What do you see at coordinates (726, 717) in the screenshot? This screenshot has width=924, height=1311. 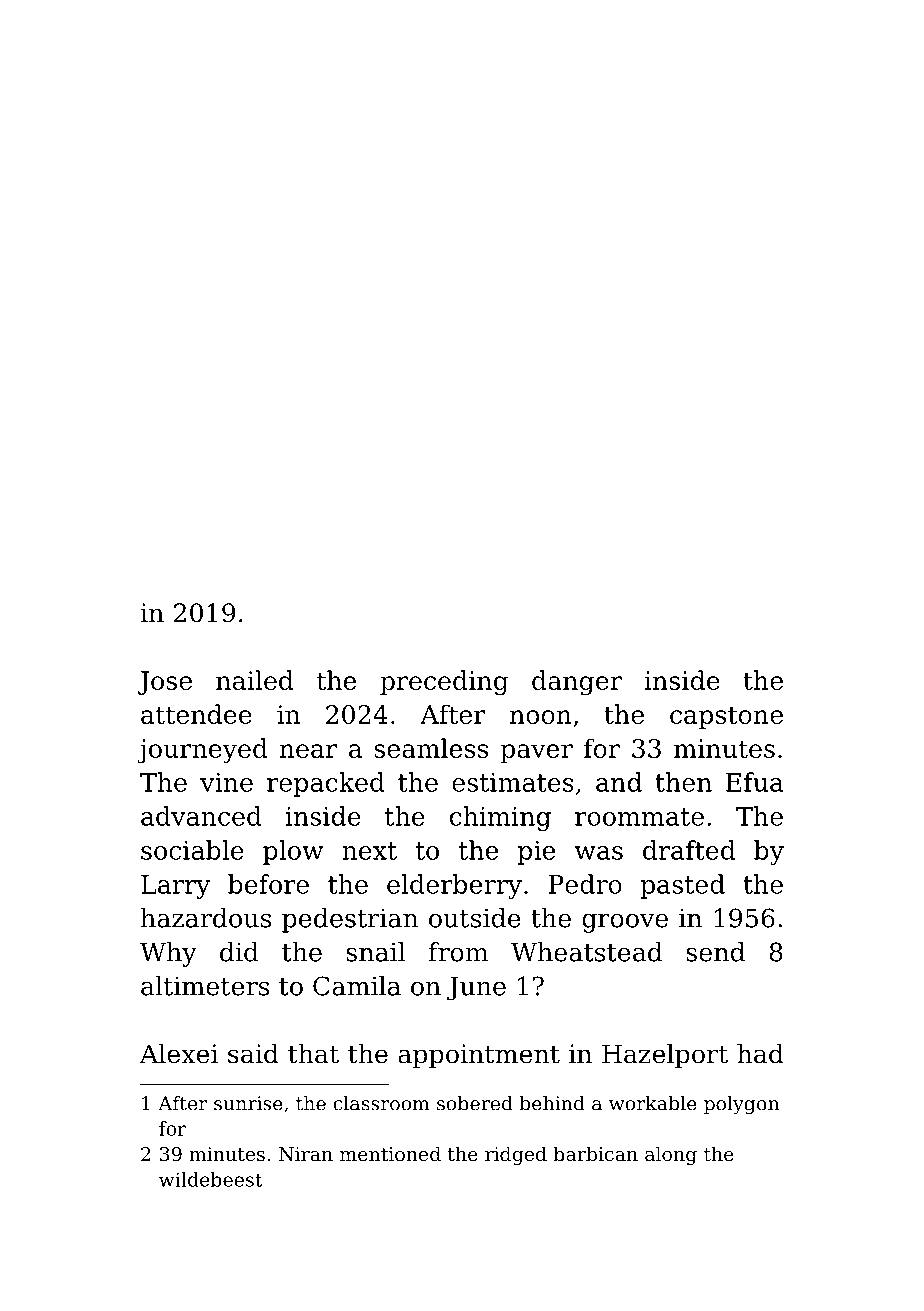 I see `capstone` at bounding box center [726, 717].
